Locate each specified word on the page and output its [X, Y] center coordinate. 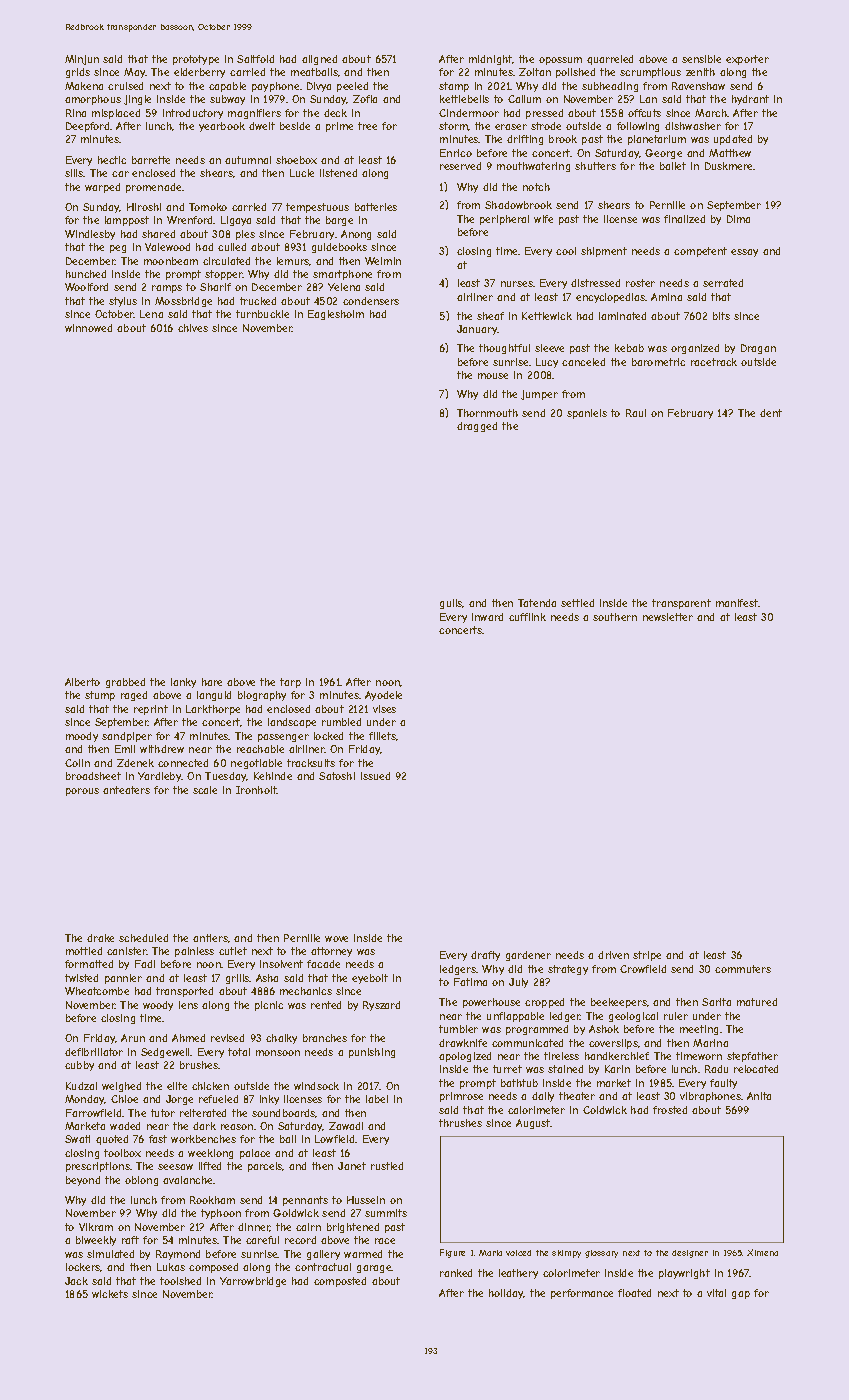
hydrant [750, 100]
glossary [601, 1254]
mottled [84, 951]
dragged [477, 427]
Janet [352, 1166]
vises [384, 709]
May [135, 73]
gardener [528, 956]
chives [193, 328]
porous [82, 792]
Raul [636, 413]
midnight [491, 60]
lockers [83, 1267]
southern [615, 617]
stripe [647, 956]
